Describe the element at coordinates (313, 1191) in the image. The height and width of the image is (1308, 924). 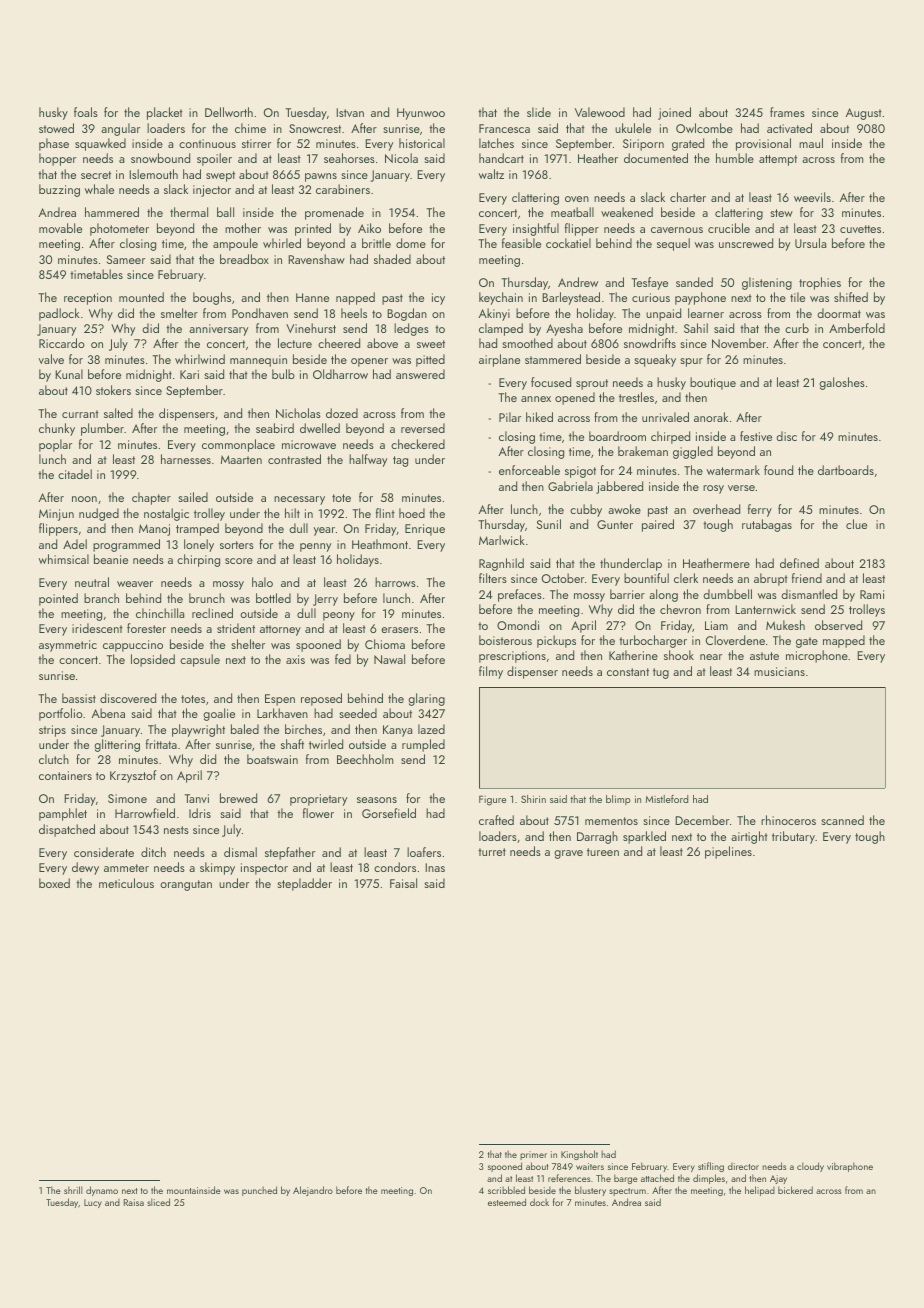
I see `Alejandro` at that location.
